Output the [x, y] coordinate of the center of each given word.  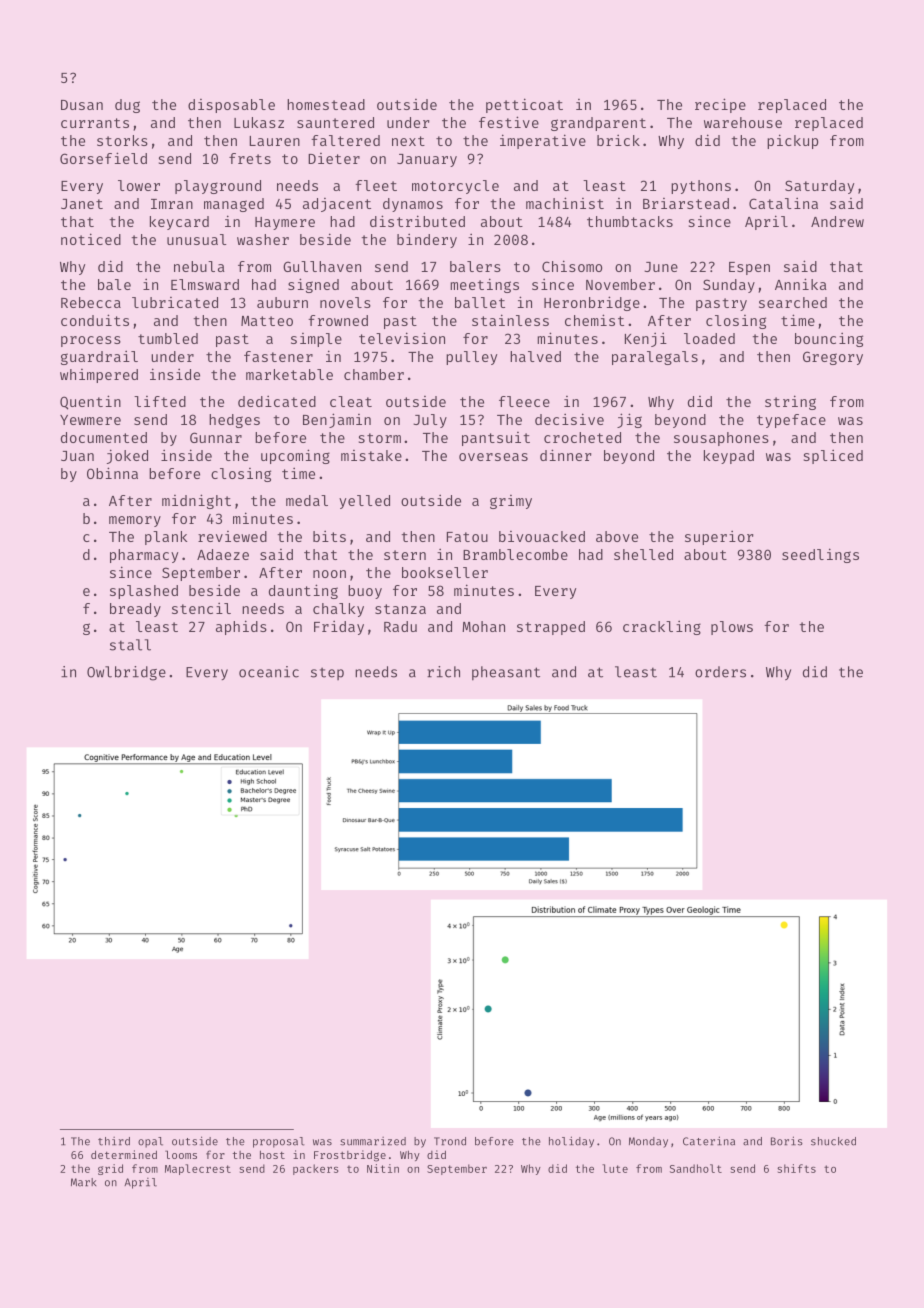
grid [110, 1169]
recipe [720, 105]
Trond [450, 1141]
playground [218, 187]
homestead [326, 104]
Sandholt [696, 1168]
